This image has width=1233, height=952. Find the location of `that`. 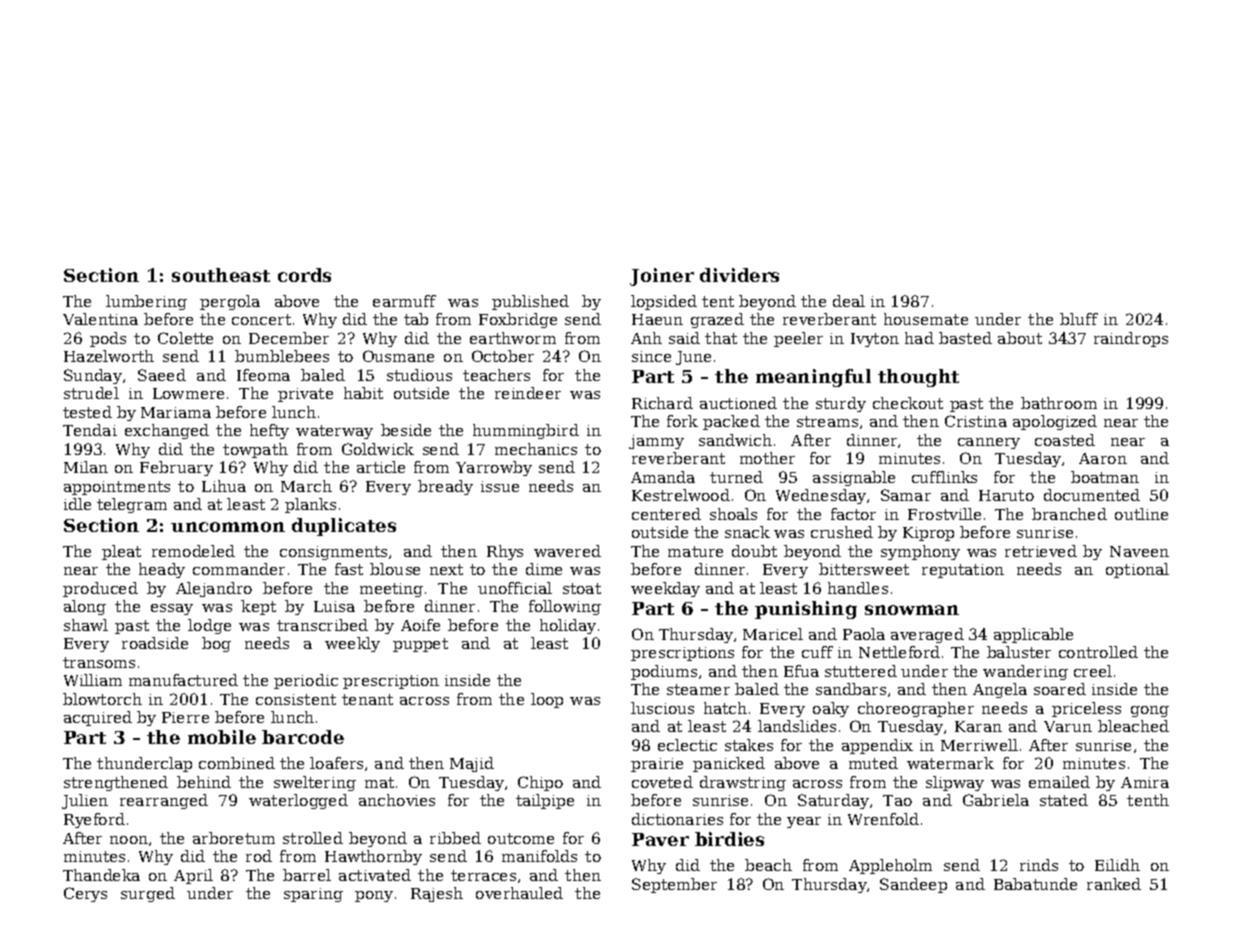

that is located at coordinates (721, 338).
